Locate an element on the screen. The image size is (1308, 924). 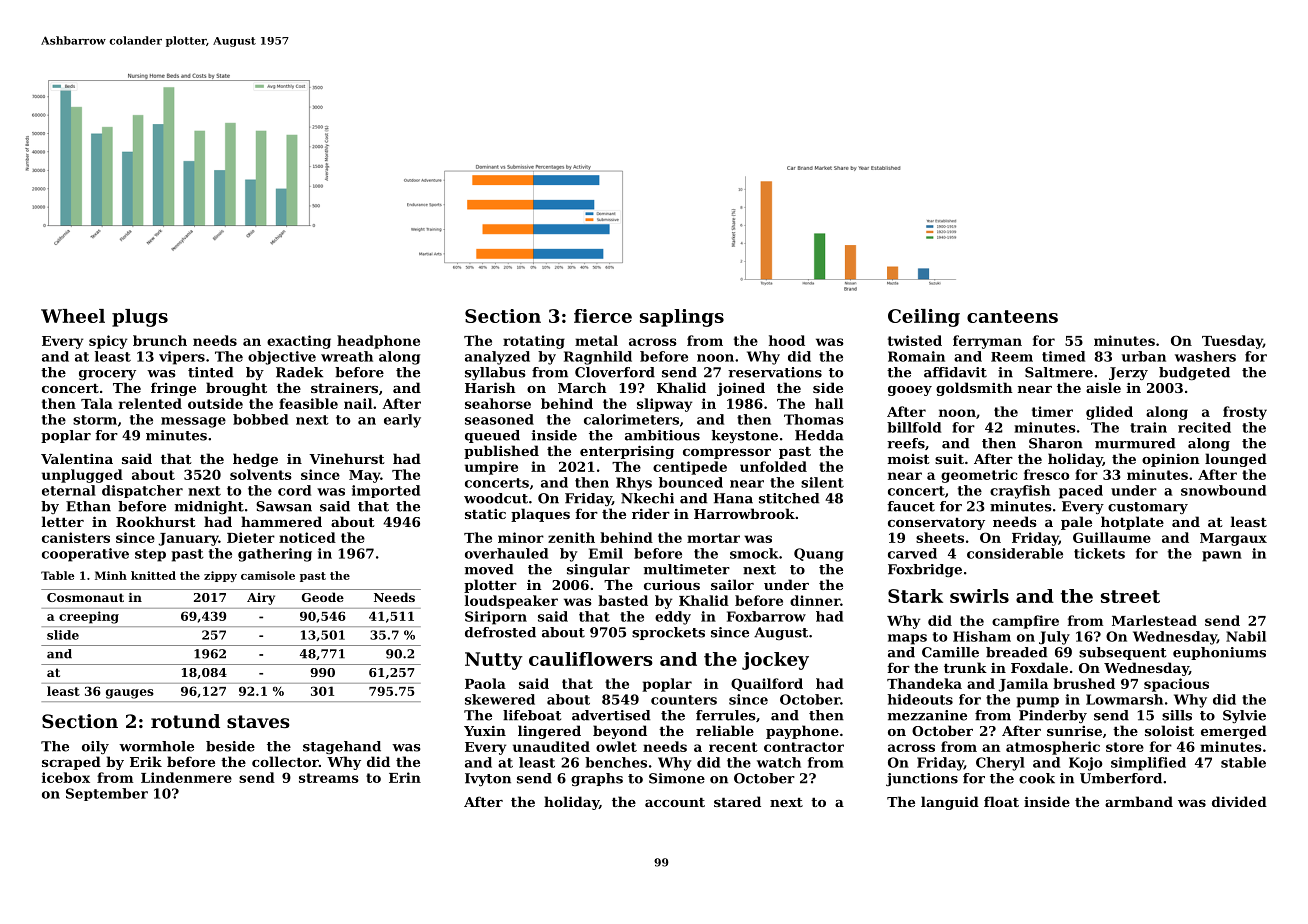
Harish is located at coordinates (490, 387).
